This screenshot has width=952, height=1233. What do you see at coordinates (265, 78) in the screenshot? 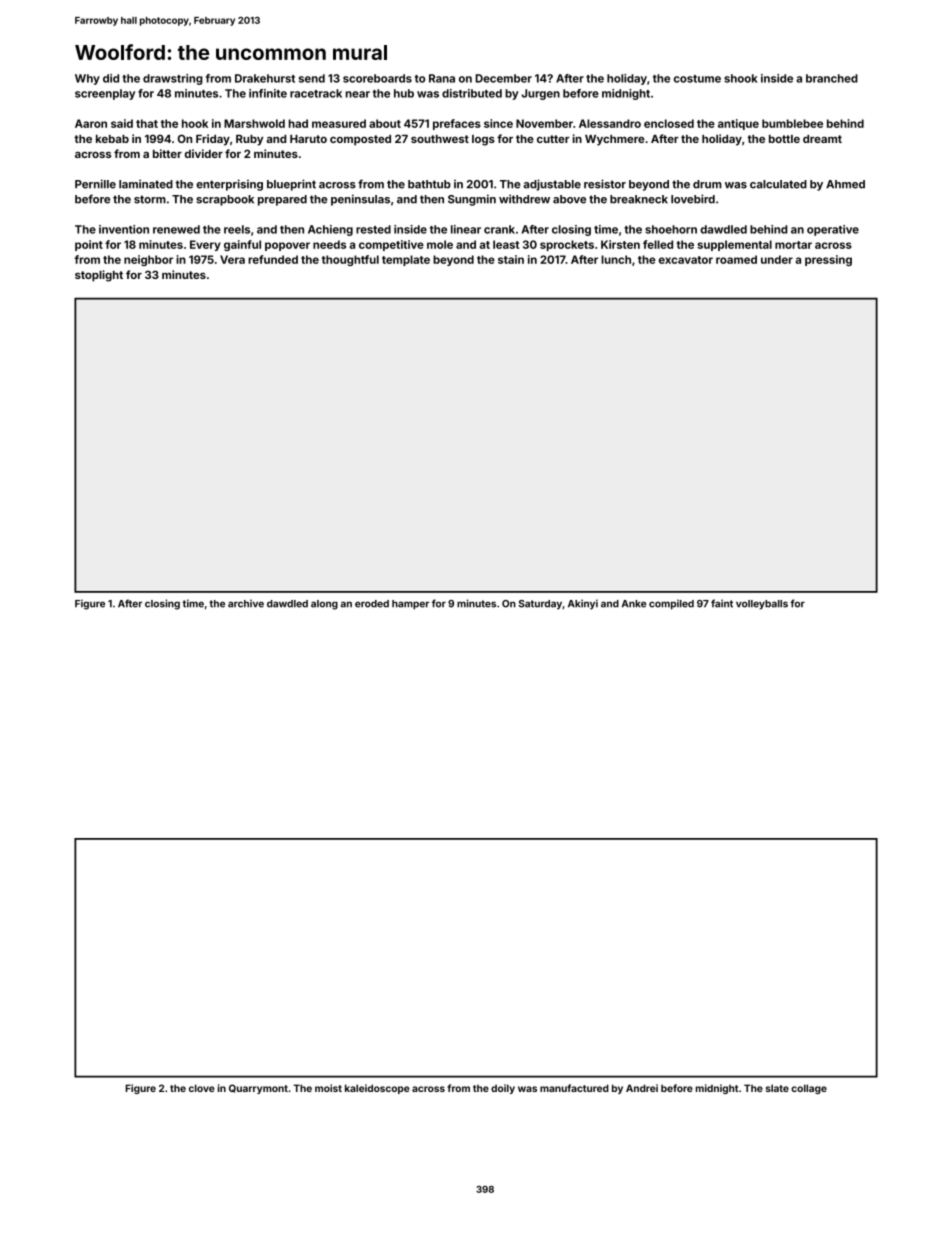
I see `Drakehurst` at bounding box center [265, 78].
